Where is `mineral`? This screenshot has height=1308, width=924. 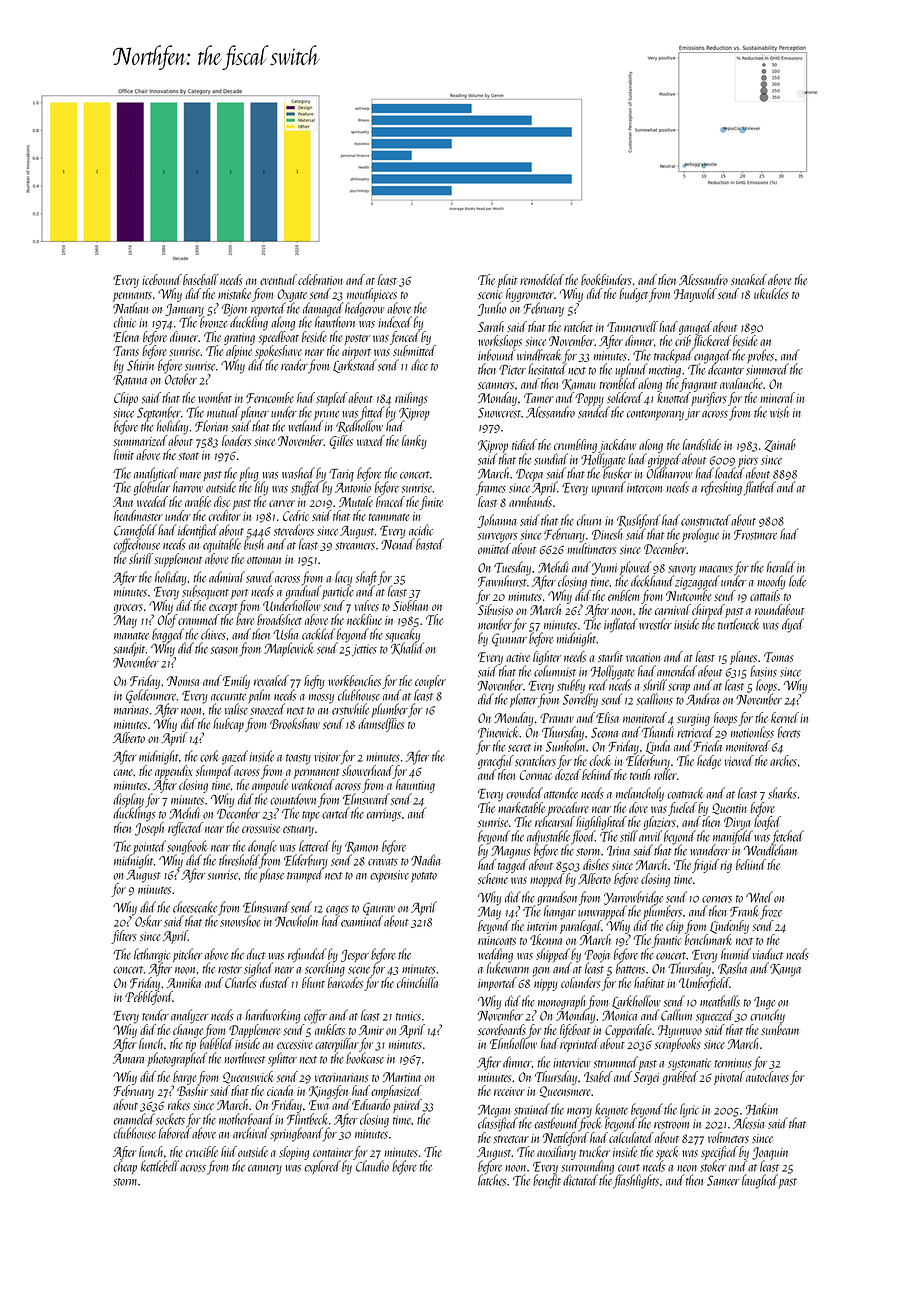 mineral is located at coordinates (777, 397).
